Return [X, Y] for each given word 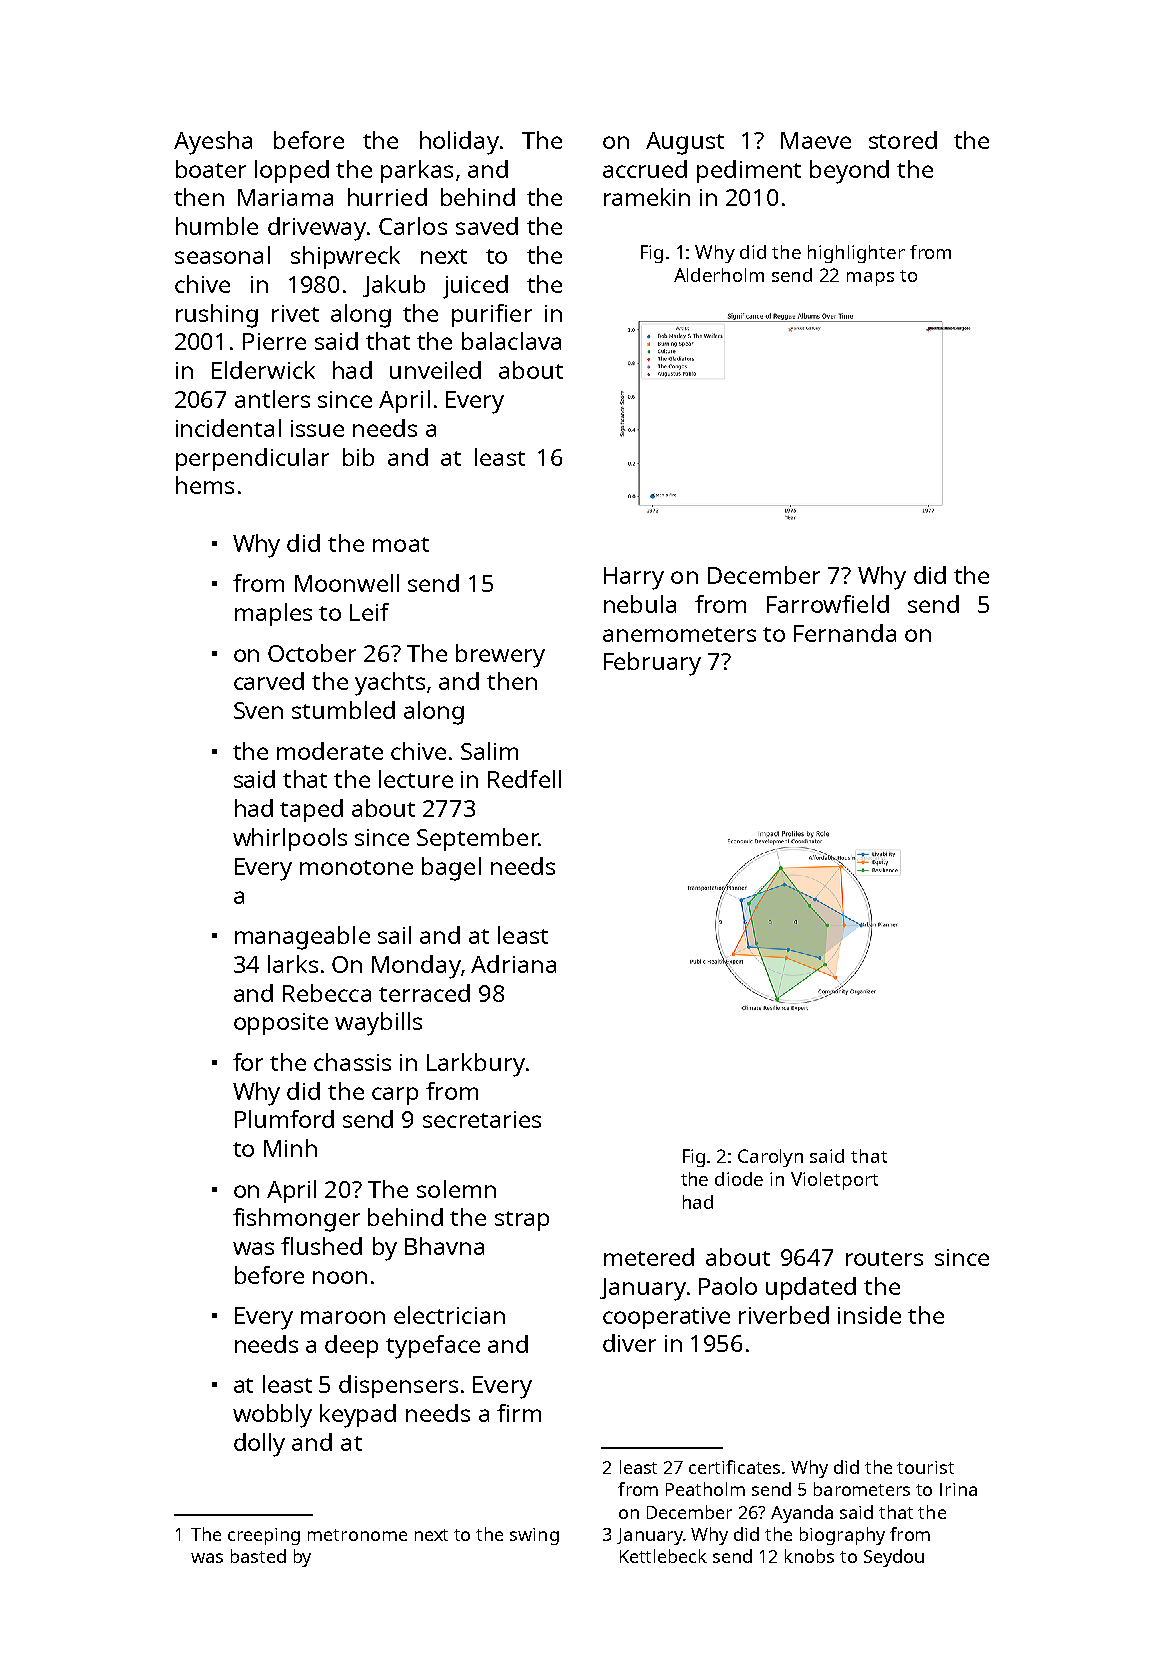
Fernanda [845, 633]
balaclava [511, 341]
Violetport [834, 1181]
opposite [281, 1024]
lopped [292, 171]
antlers [272, 399]
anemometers [679, 634]
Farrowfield [828, 604]
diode [739, 1179]
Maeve [816, 140]
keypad [358, 1416]
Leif [369, 612]
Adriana [513, 964]
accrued [645, 169]
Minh [290, 1148]
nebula [640, 604]
